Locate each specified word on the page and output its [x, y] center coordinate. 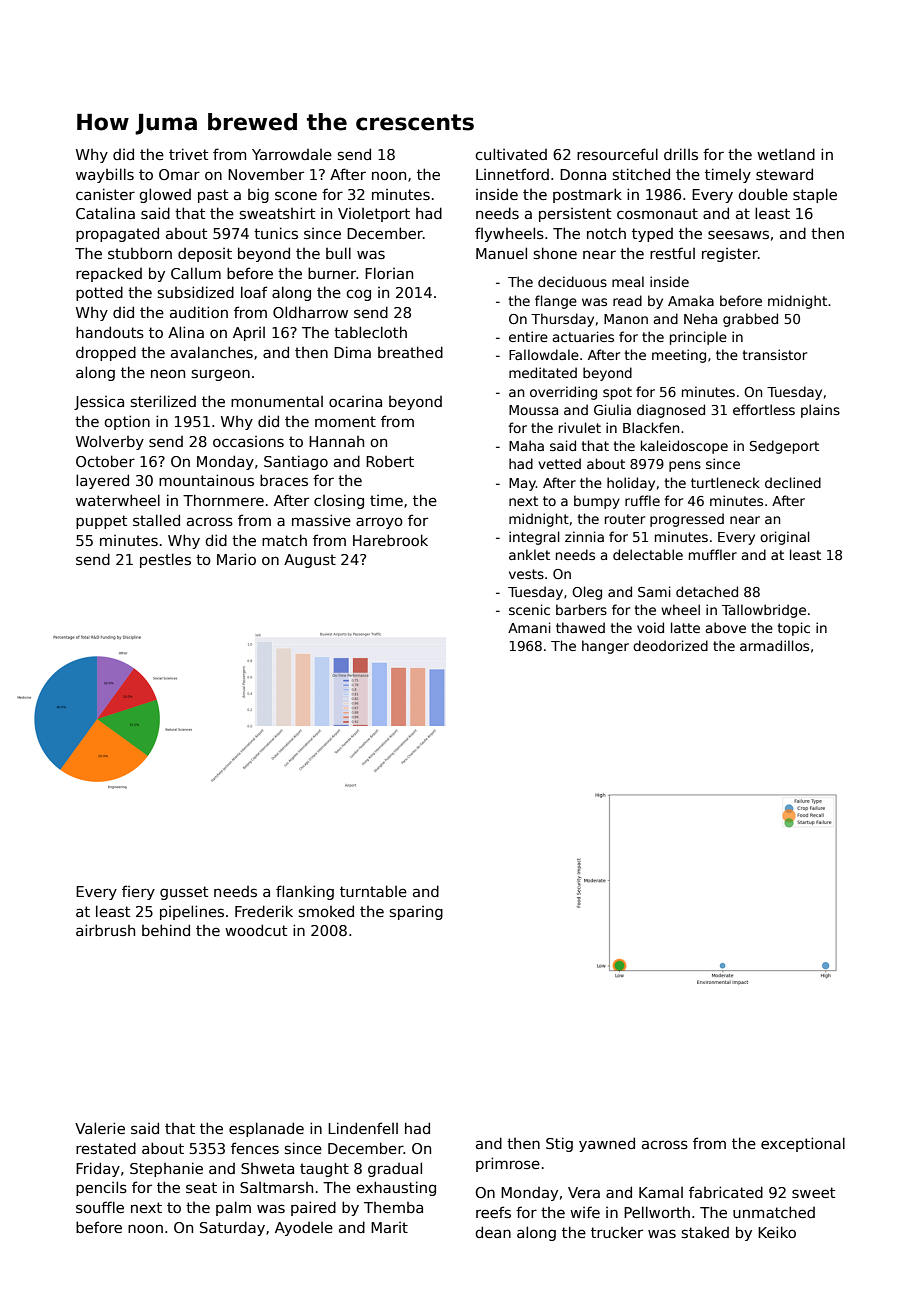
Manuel [501, 253]
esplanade [266, 1129]
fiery [138, 892]
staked [705, 1232]
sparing [416, 913]
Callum [196, 273]
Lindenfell [363, 1128]
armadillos [774, 645]
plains [820, 411]
